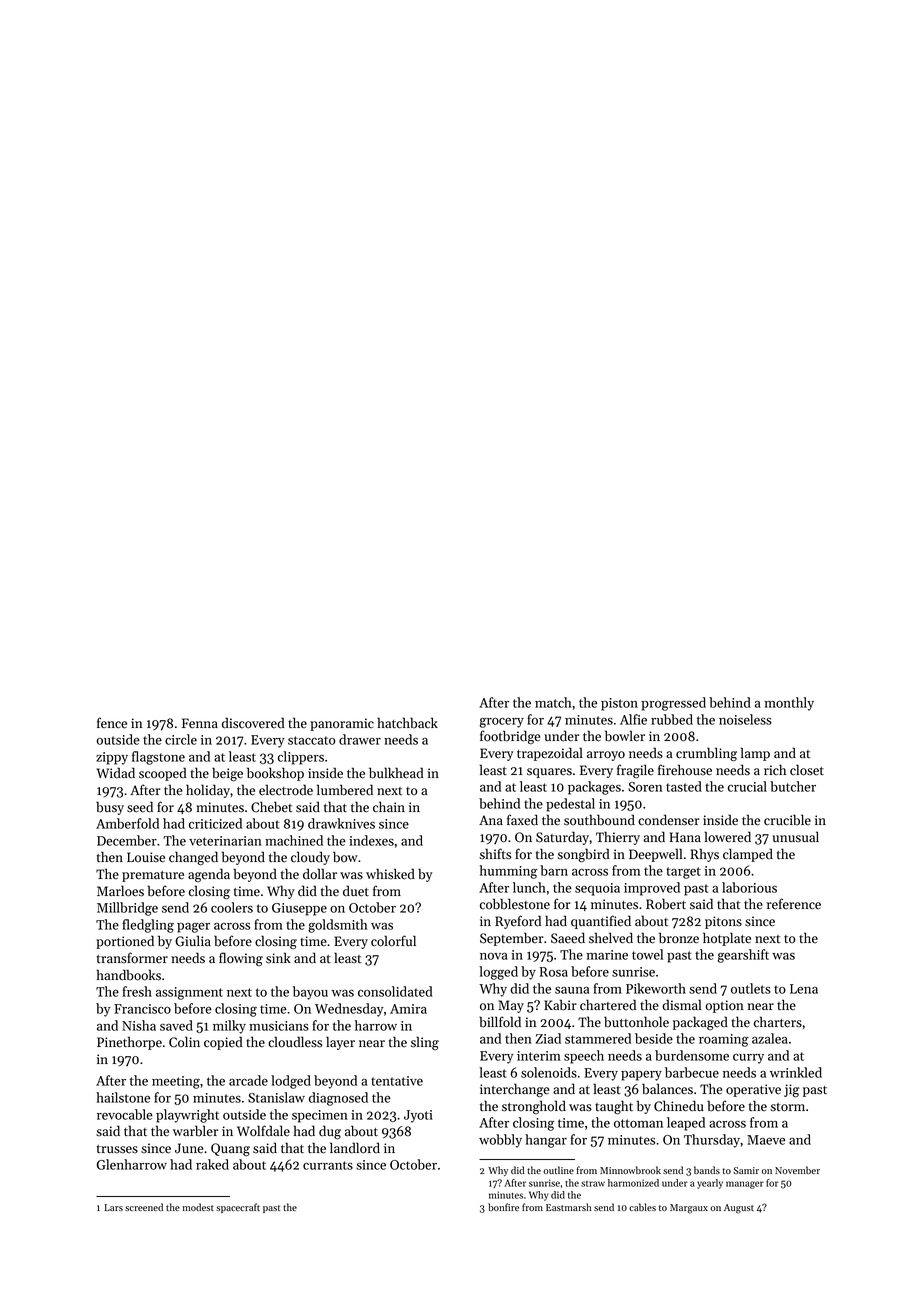 Image resolution: width=924 pixels, height=1314 pixels. What do you see at coordinates (503, 1207) in the page?
I see `bonfire` at bounding box center [503, 1207].
